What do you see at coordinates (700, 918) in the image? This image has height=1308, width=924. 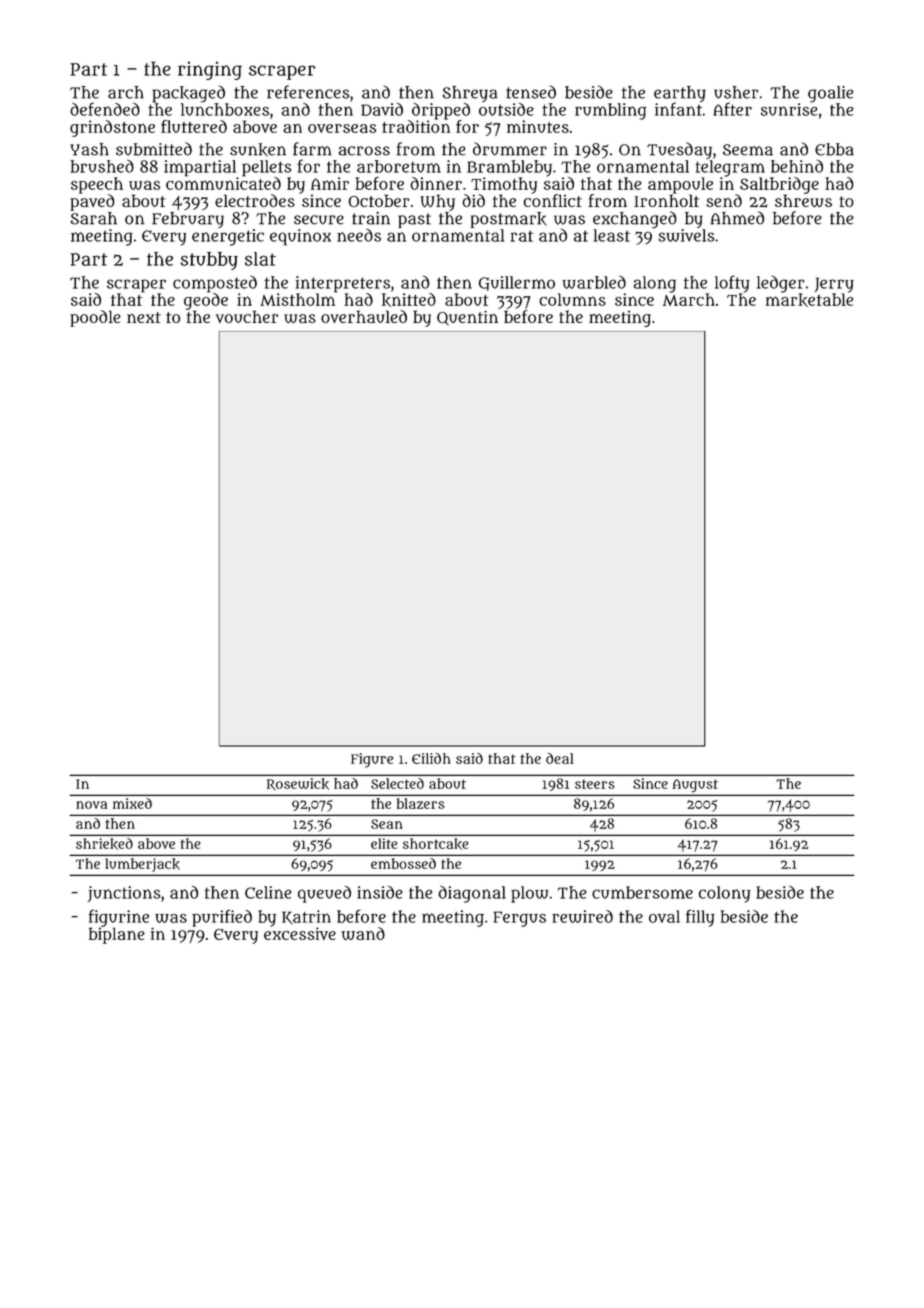 I see `filly` at bounding box center [700, 918].
